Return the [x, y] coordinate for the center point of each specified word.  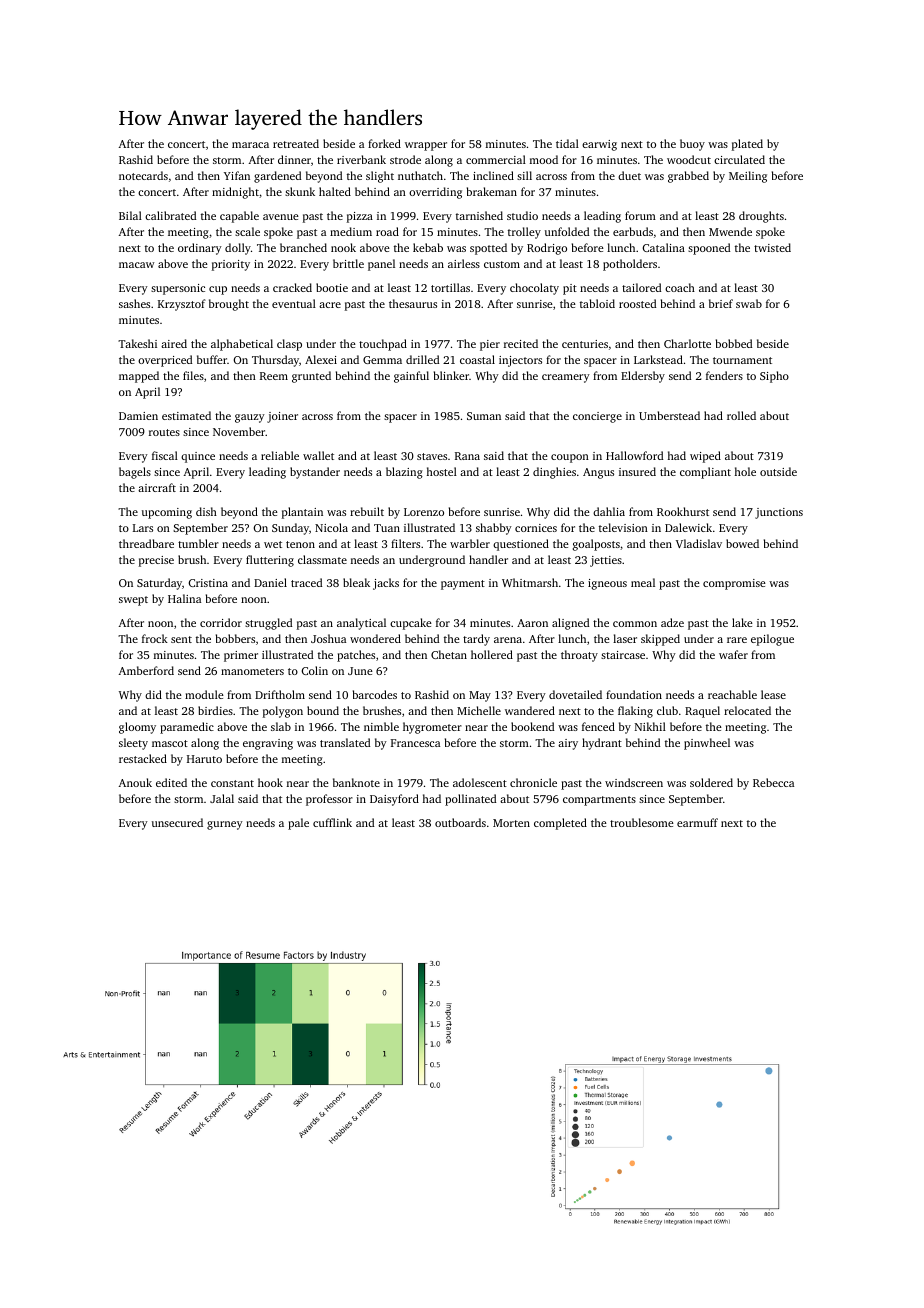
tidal [567, 143]
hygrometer [432, 728]
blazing [404, 473]
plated [747, 145]
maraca [250, 145]
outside [778, 471]
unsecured [177, 822]
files [193, 375]
